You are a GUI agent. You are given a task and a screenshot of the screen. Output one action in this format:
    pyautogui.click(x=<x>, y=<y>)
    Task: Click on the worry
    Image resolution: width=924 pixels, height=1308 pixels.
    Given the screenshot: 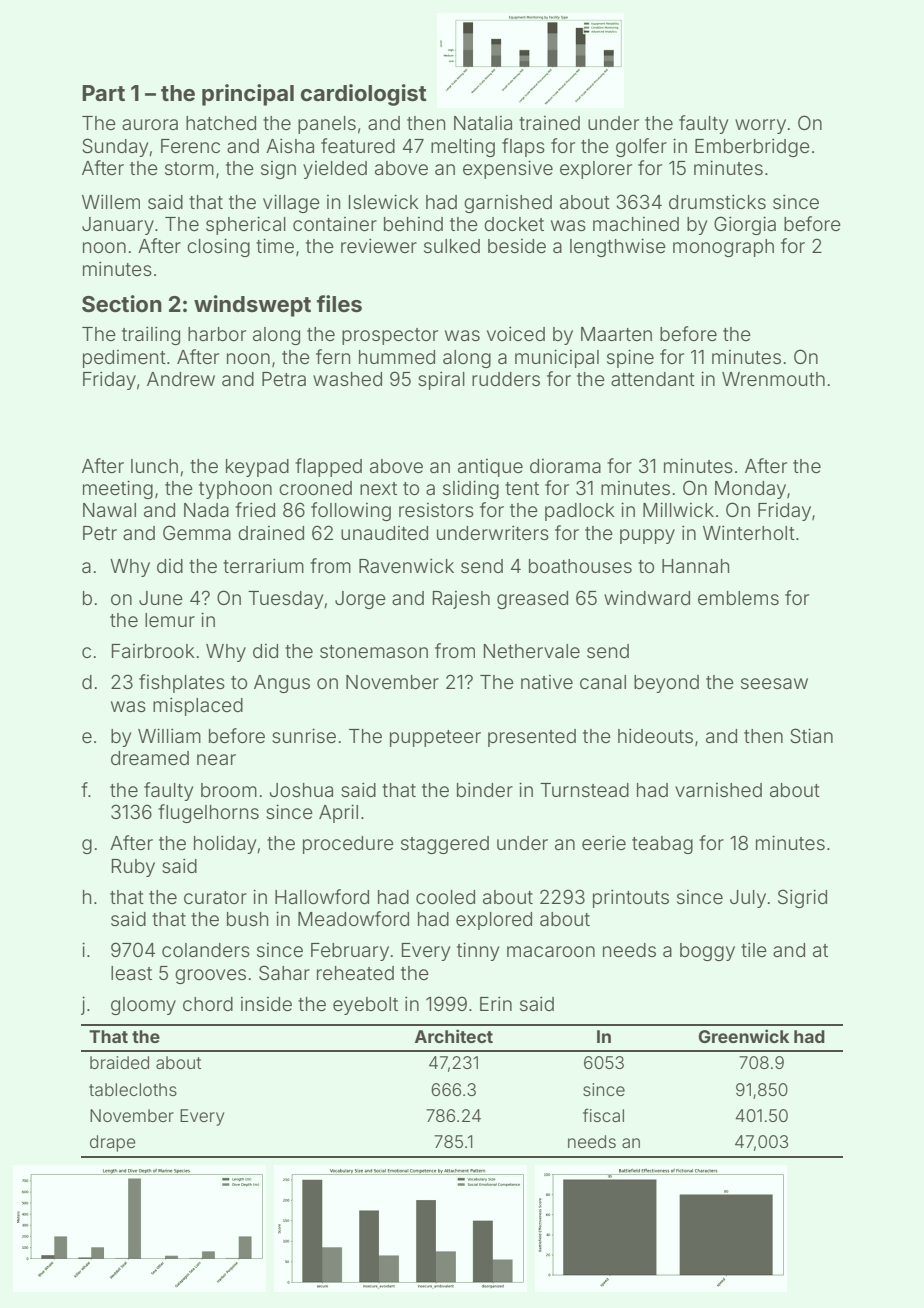 What is the action you would take?
    pyautogui.click(x=760, y=126)
